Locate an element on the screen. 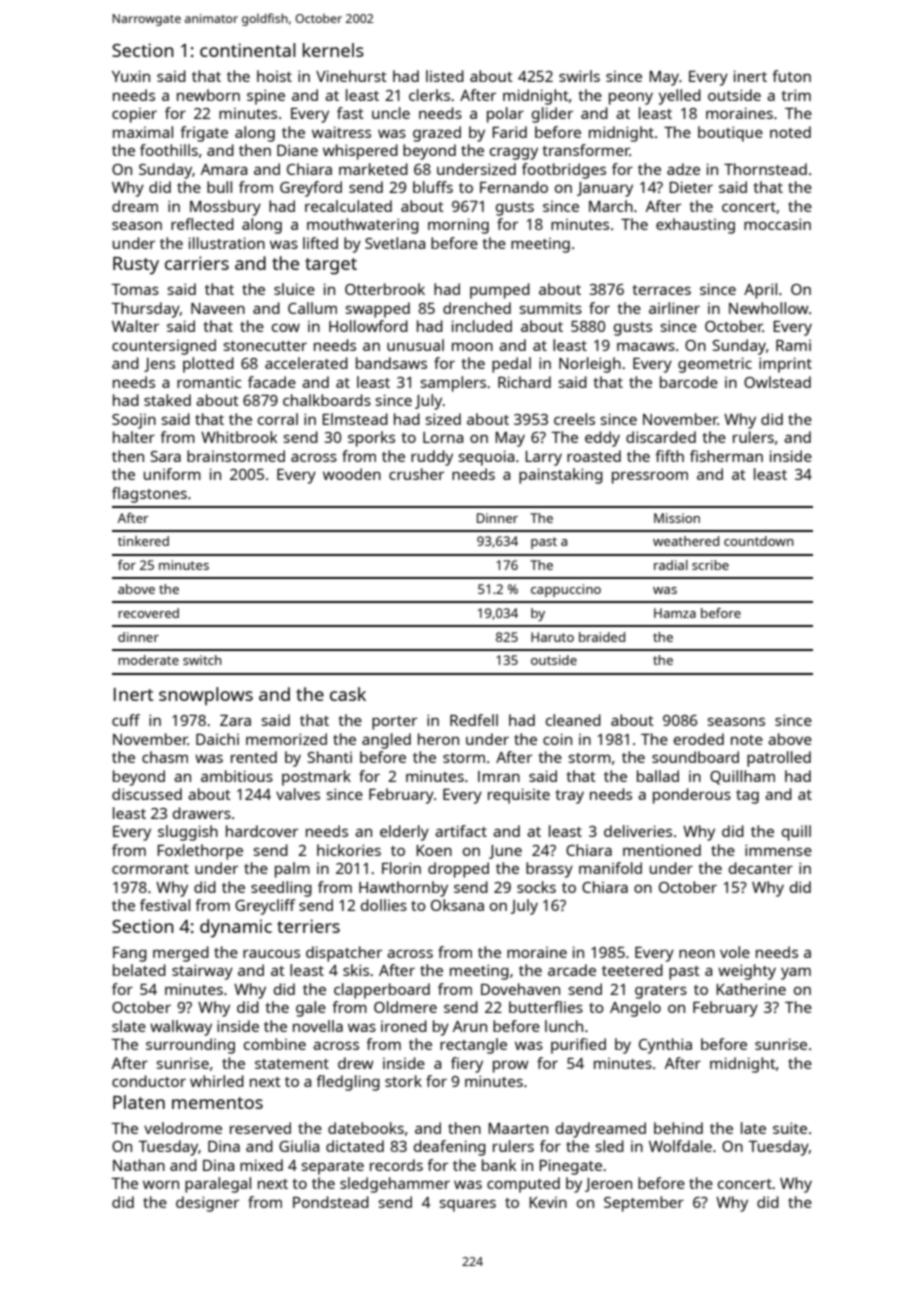  Mission is located at coordinates (677, 518).
